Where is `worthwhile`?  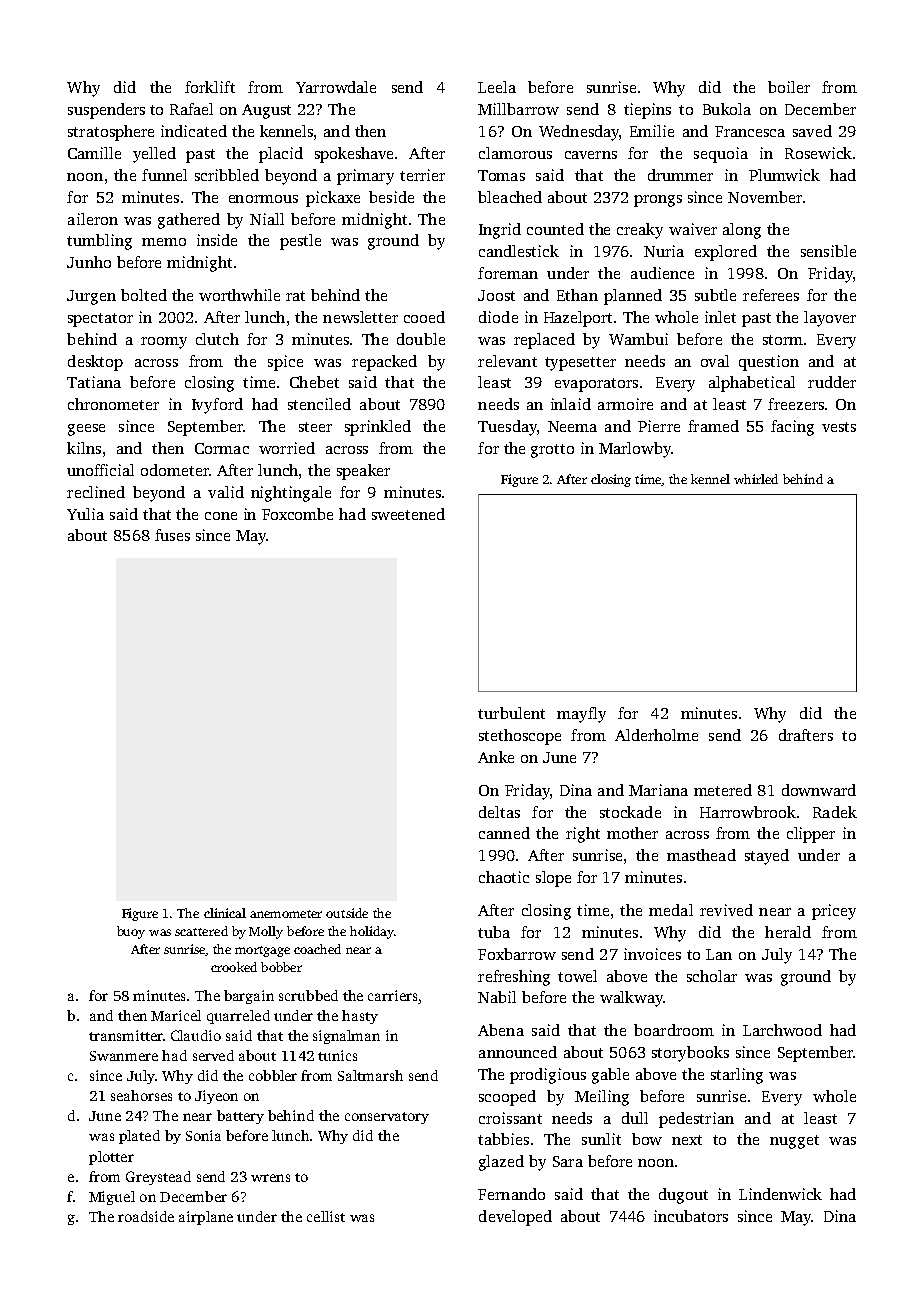 worthwhile is located at coordinates (239, 295).
